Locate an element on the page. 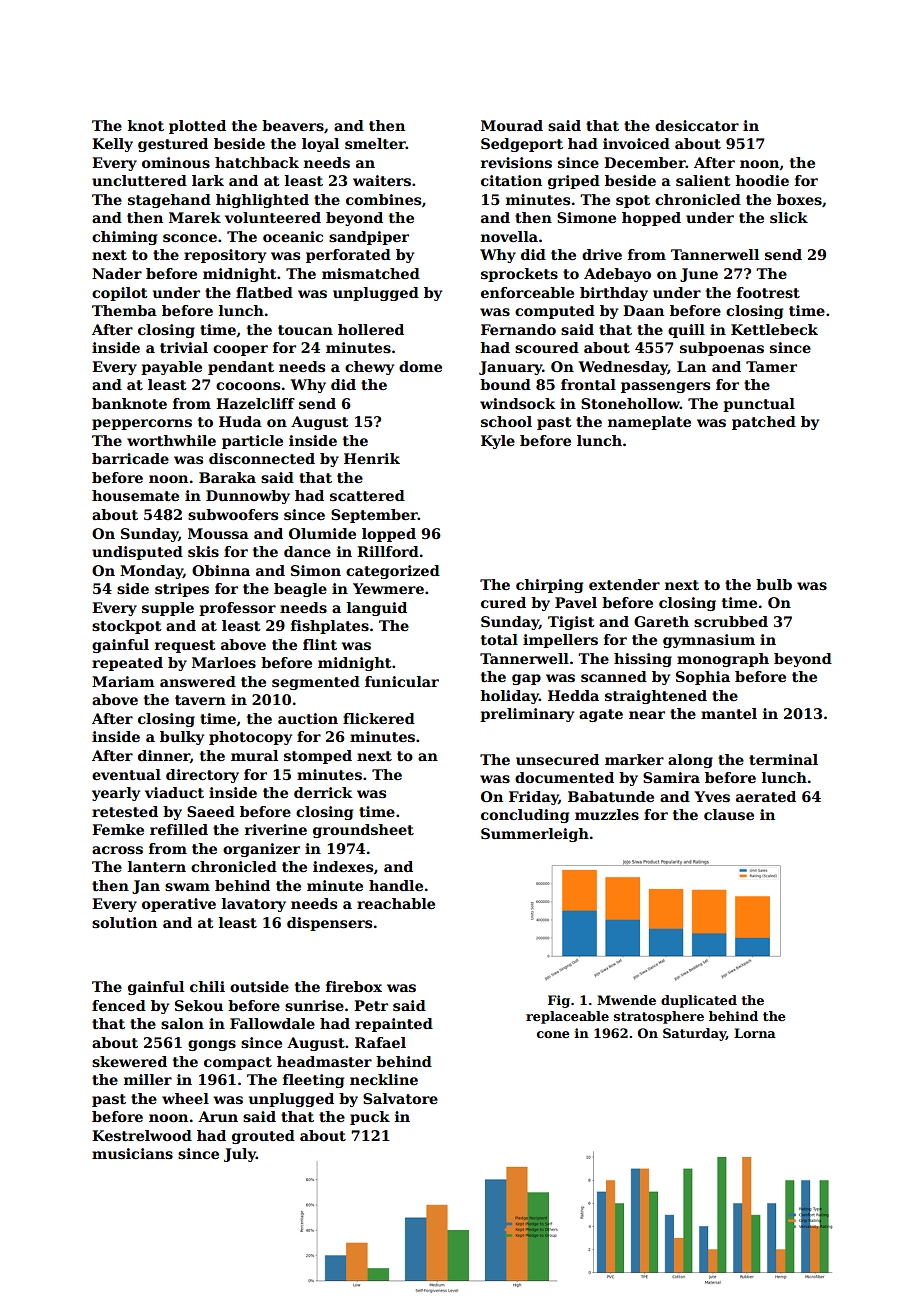 The height and width of the page is (1314, 924). hatchback is located at coordinates (257, 162).
